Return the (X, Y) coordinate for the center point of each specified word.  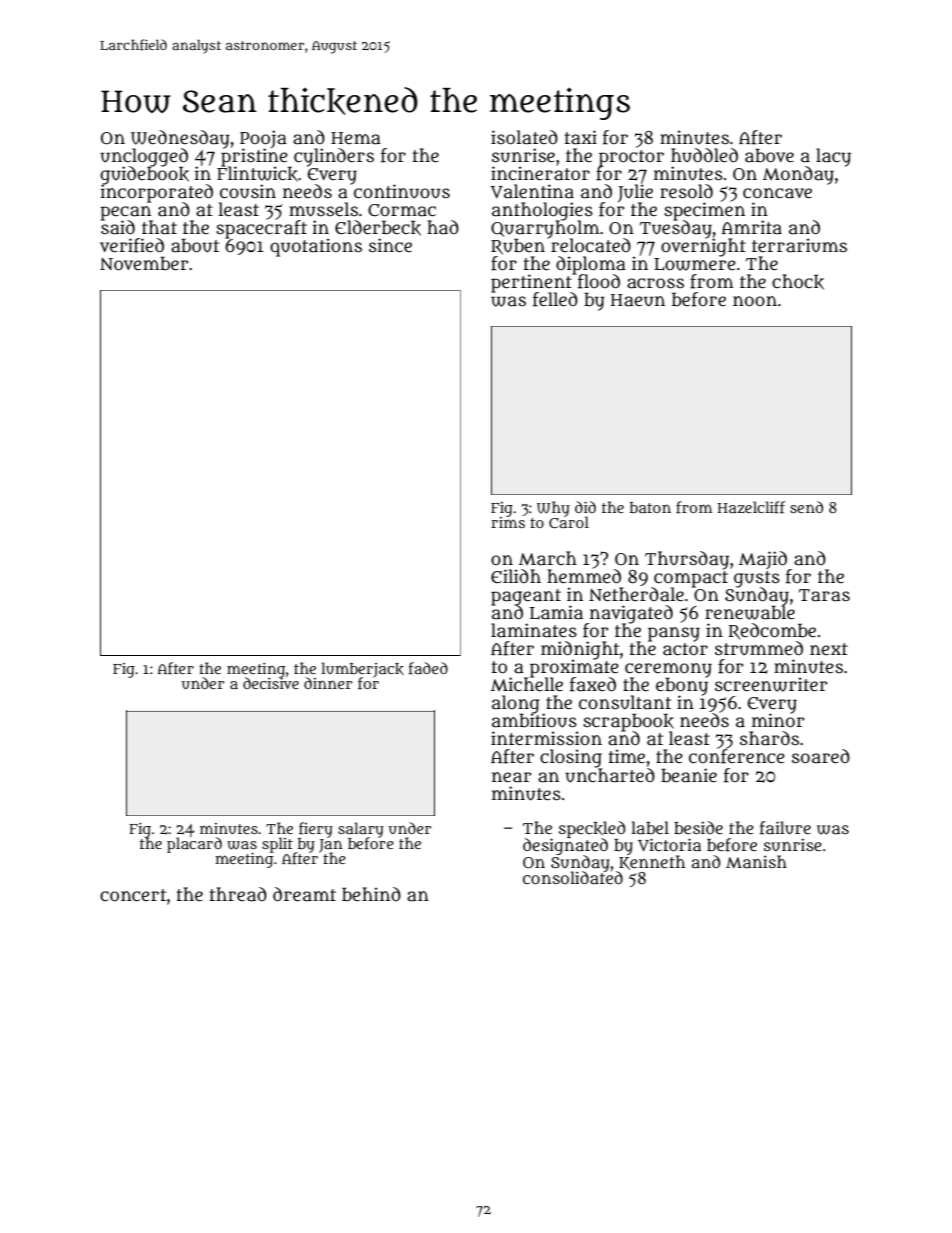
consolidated (573, 877)
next (829, 649)
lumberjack (362, 670)
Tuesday (676, 229)
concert (133, 895)
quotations (316, 247)
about (195, 245)
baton (650, 507)
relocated (591, 245)
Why (553, 509)
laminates (534, 630)
